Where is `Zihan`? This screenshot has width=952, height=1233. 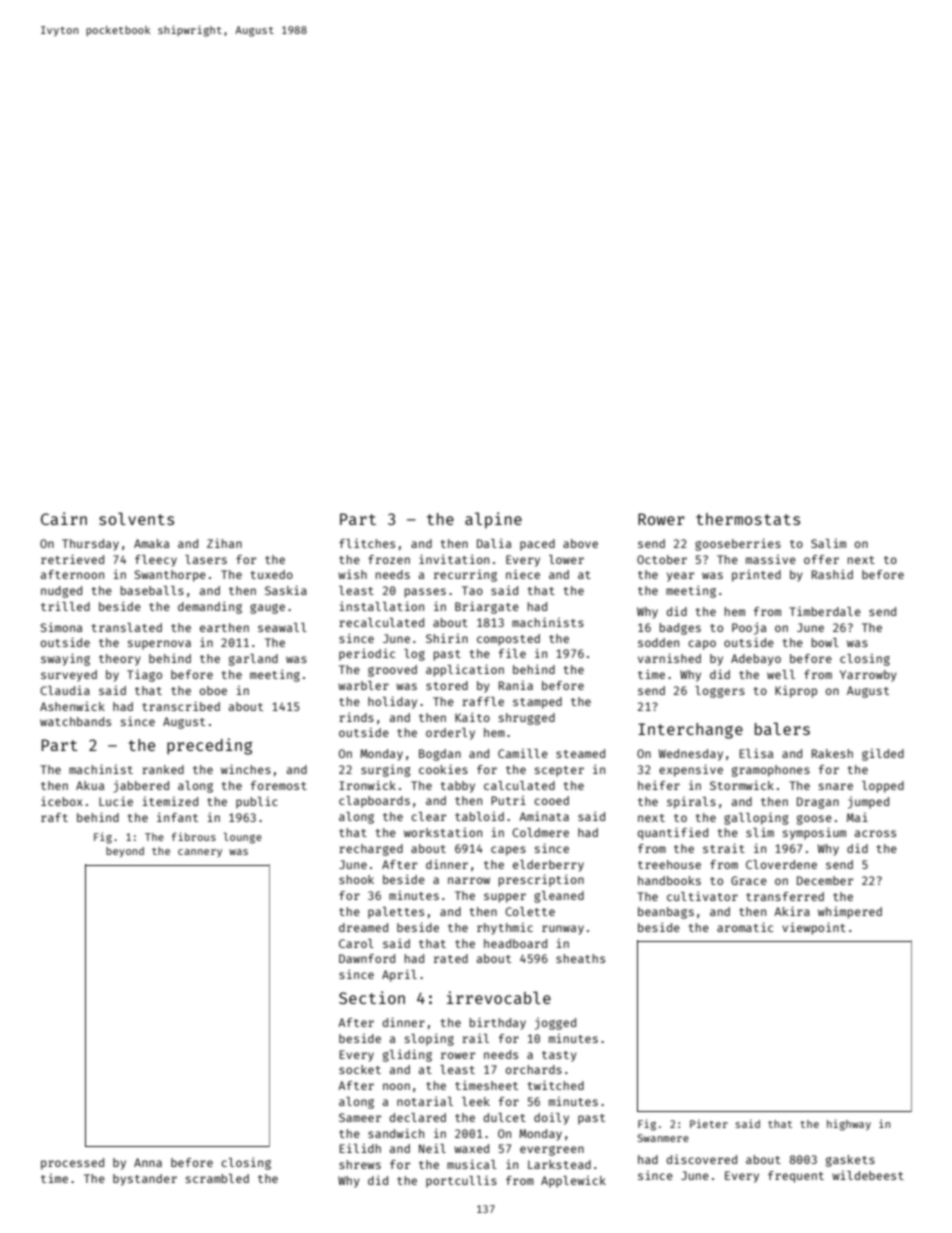 Zihan is located at coordinates (224, 543).
